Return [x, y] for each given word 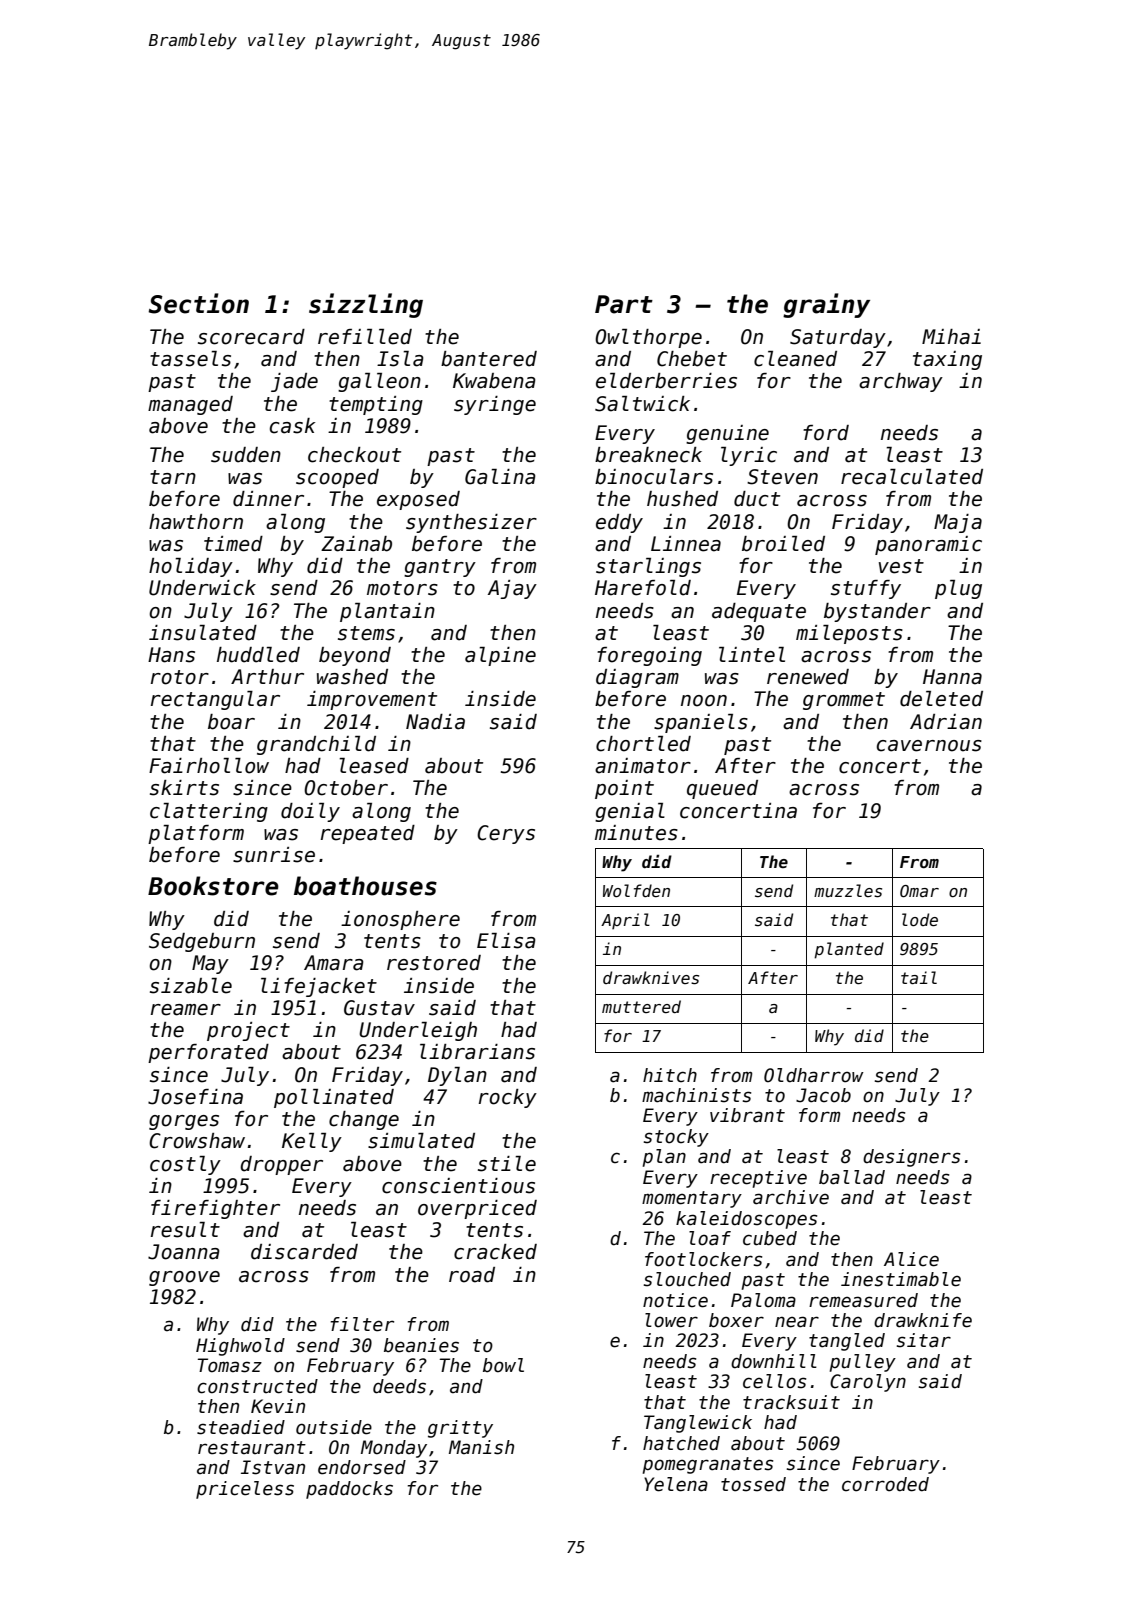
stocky [676, 1138]
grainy [826, 305]
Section [198, 303]
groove [184, 1278]
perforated [208, 1053]
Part [624, 304]
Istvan [273, 1467]
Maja [958, 523]
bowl [503, 1365]
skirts [184, 788]
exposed [418, 500]
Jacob [823, 1095]
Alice [911, 1259]
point [624, 789]
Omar [919, 891]
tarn [173, 477]
